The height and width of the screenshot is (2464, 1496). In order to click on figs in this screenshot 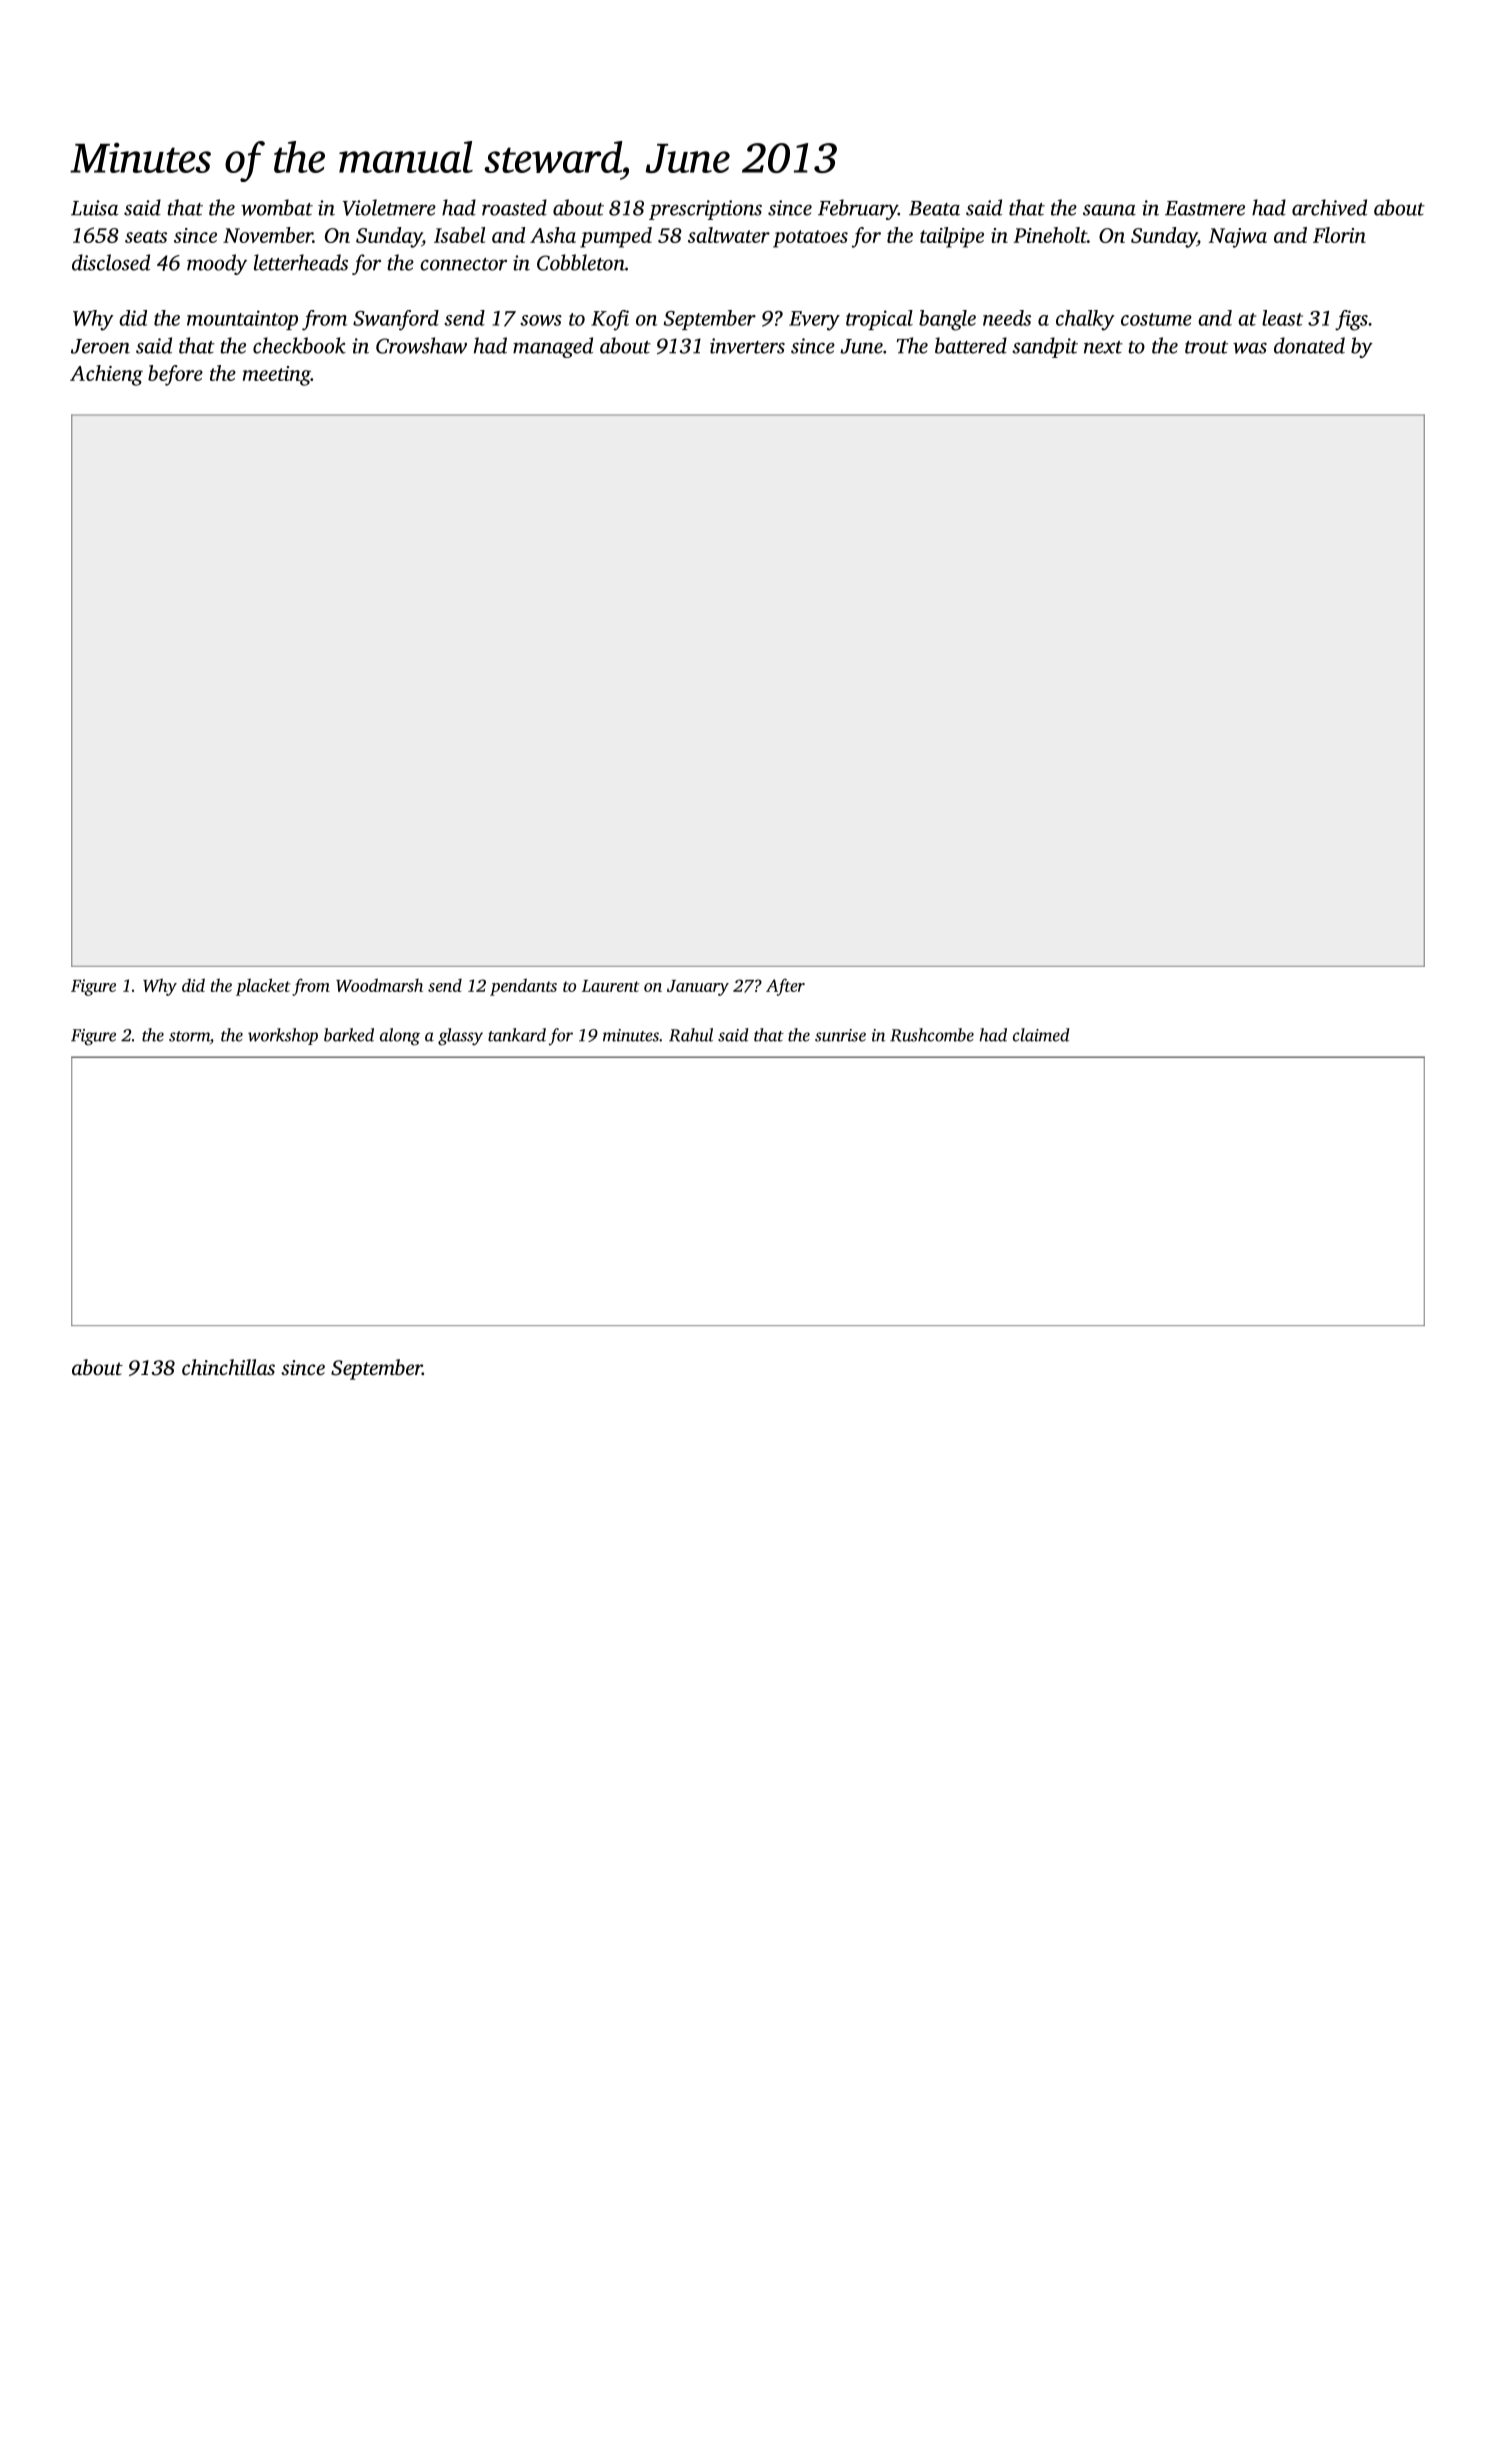, I will do `click(1351, 320)`.
